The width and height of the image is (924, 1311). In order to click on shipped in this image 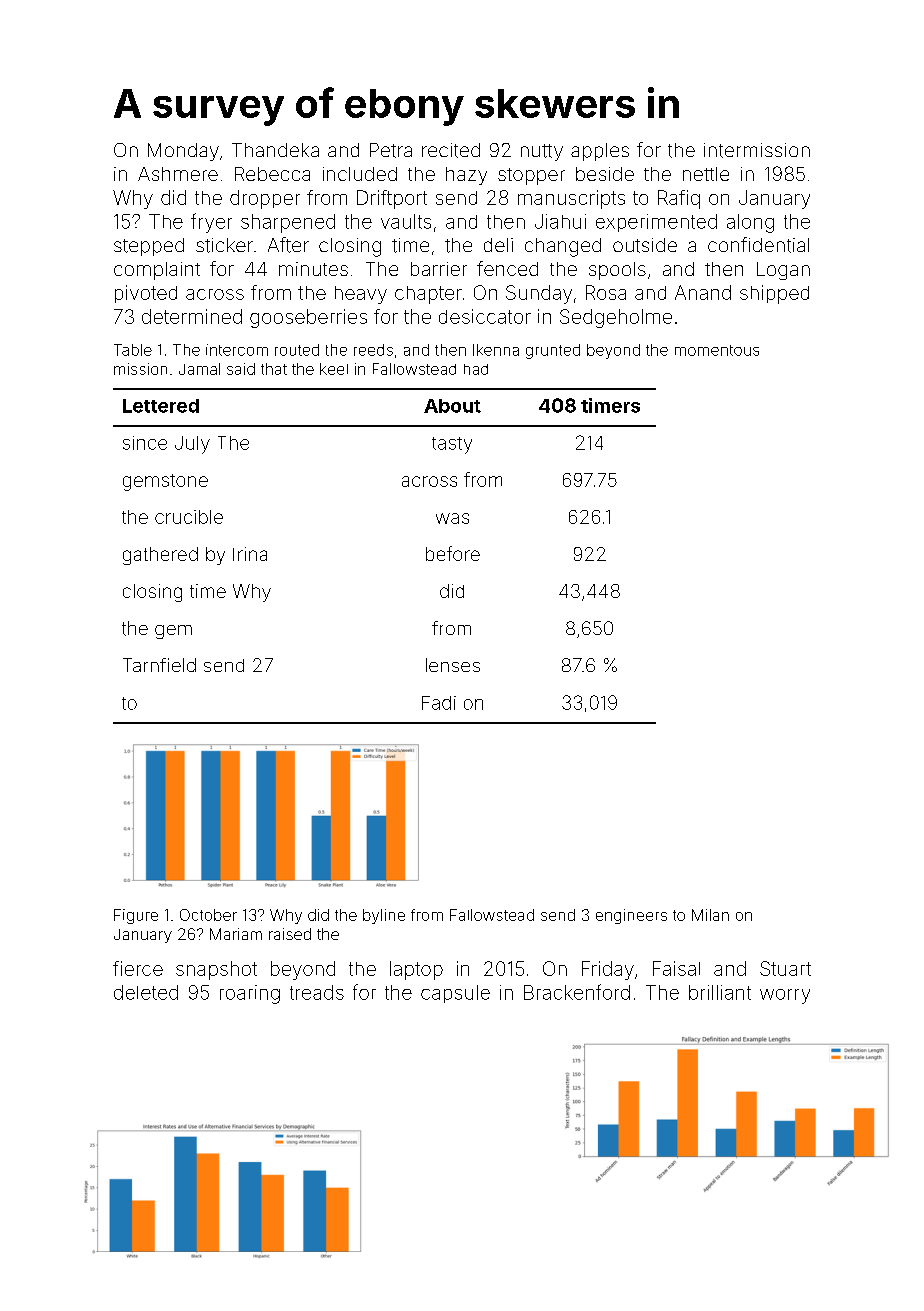, I will do `click(774, 294)`.
